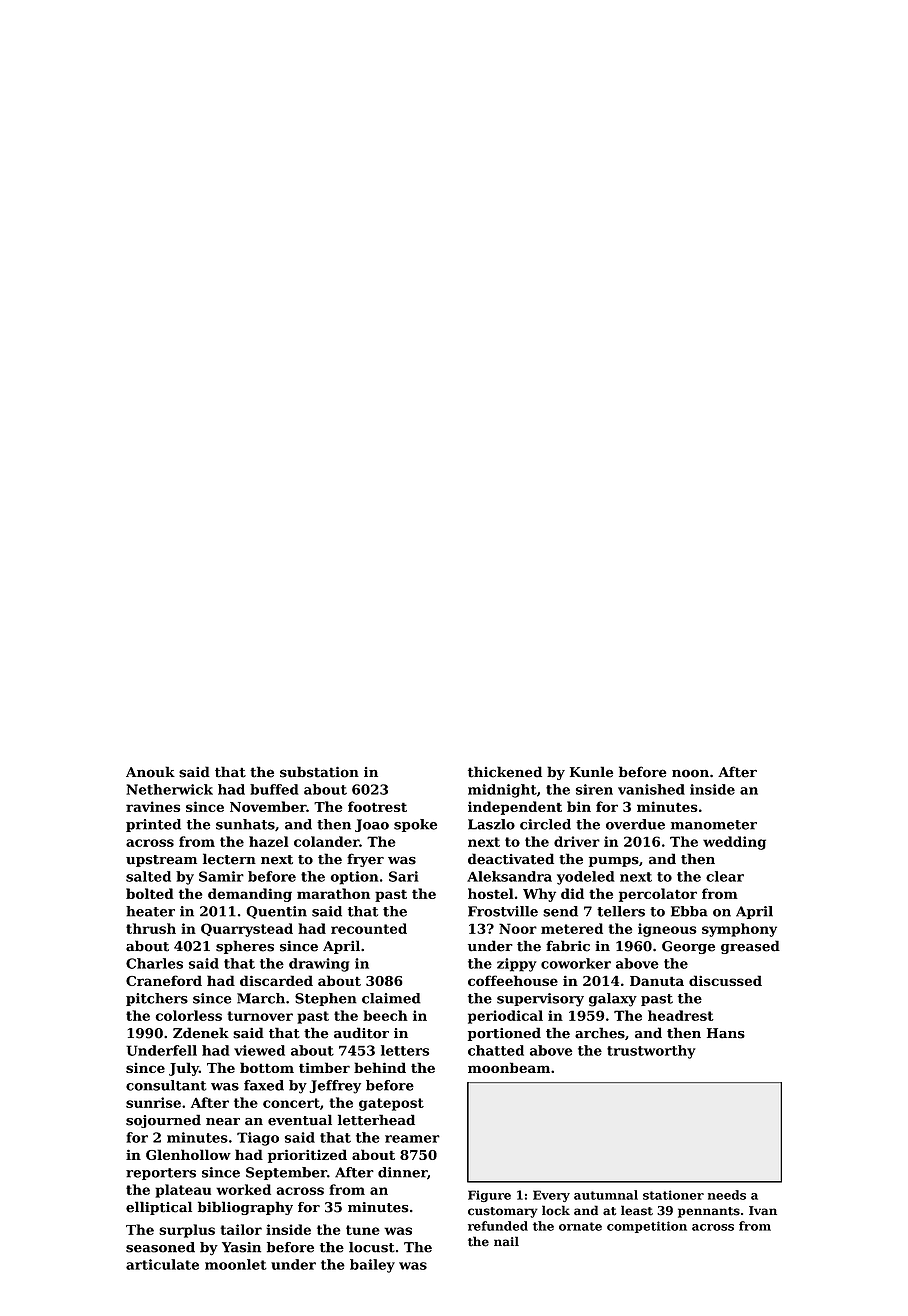 This screenshot has width=908, height=1316. I want to click on claimed, so click(391, 998).
